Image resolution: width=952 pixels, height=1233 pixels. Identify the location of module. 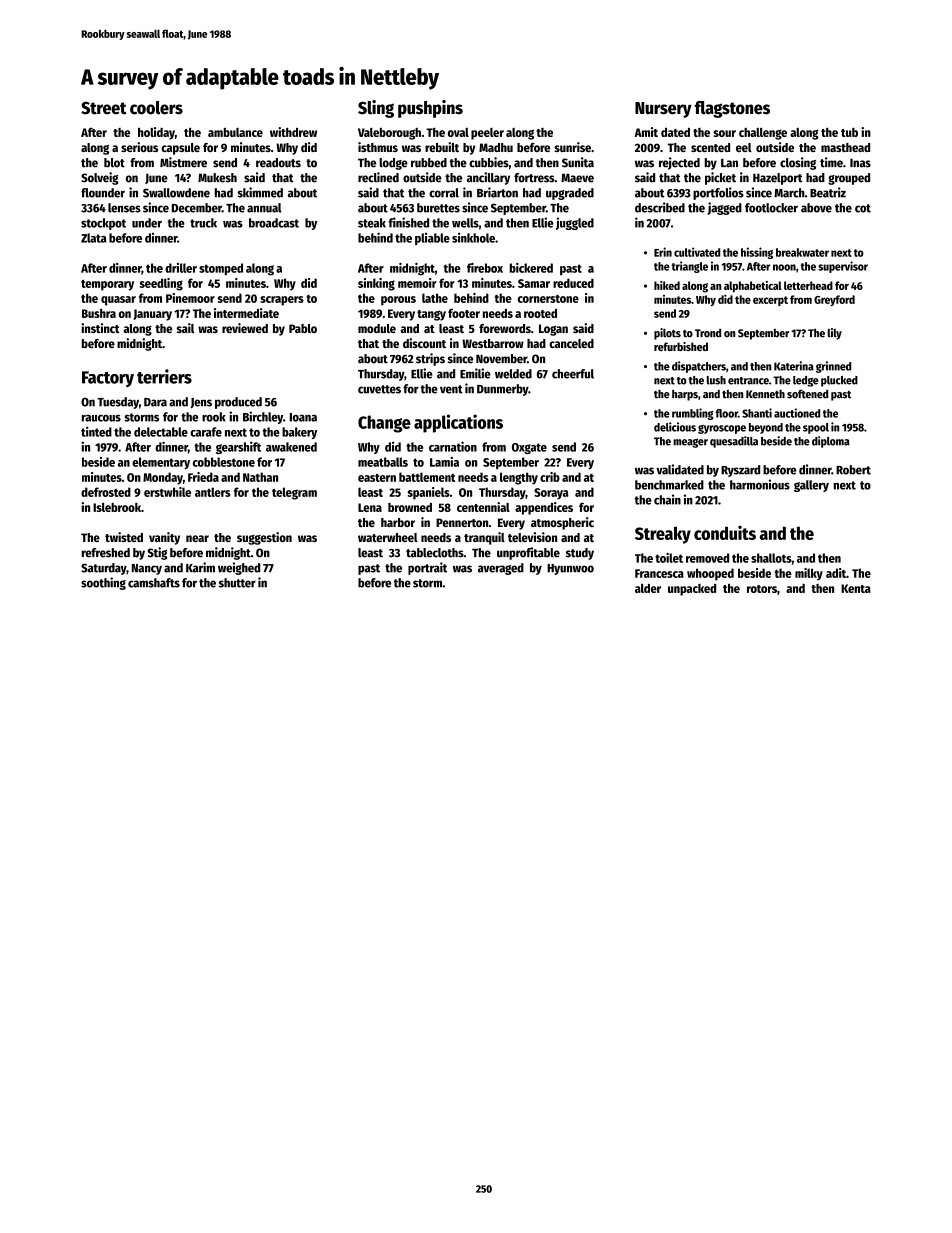
(377, 328).
